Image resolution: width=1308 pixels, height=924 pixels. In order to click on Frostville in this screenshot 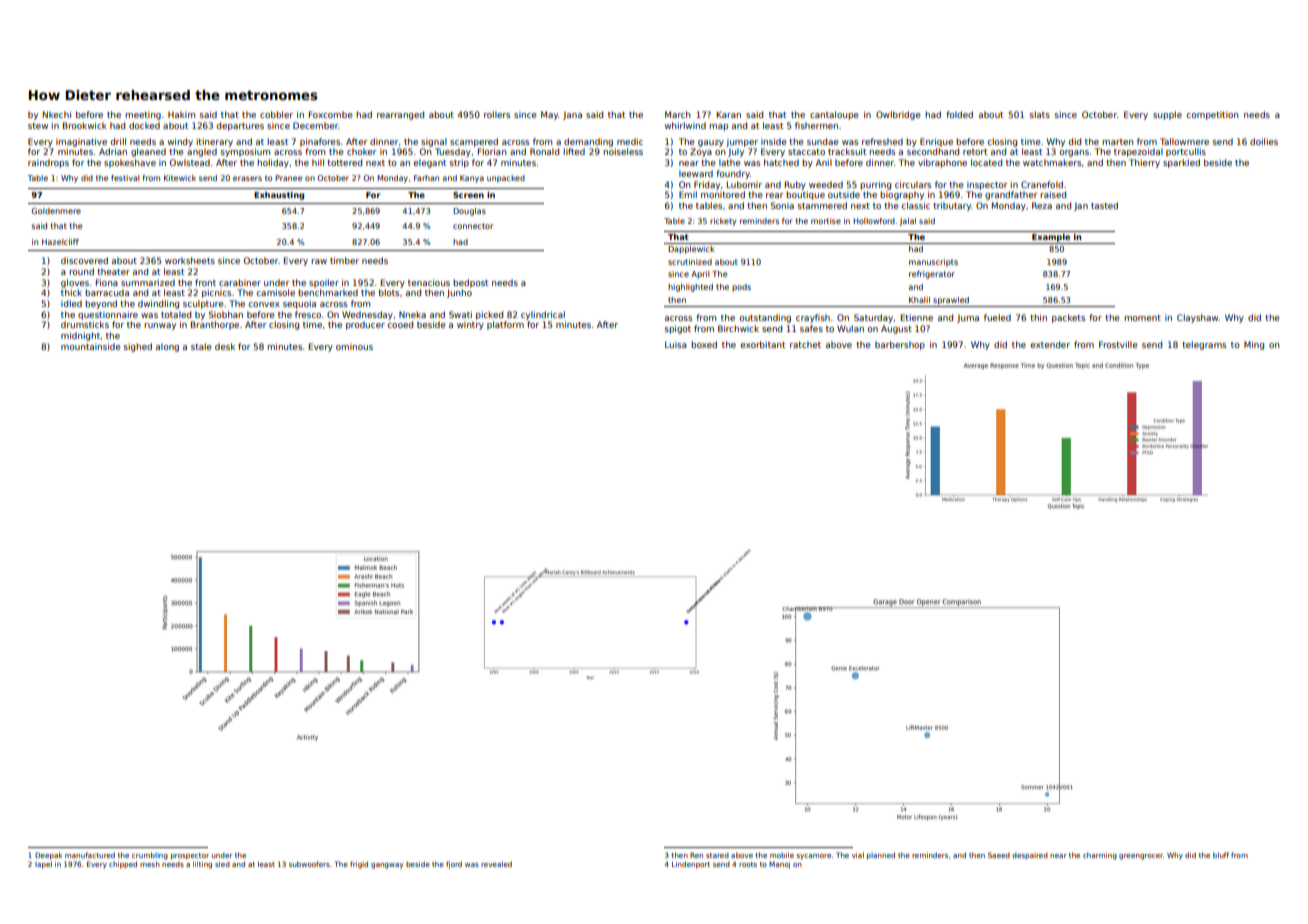, I will do `click(1118, 344)`.
